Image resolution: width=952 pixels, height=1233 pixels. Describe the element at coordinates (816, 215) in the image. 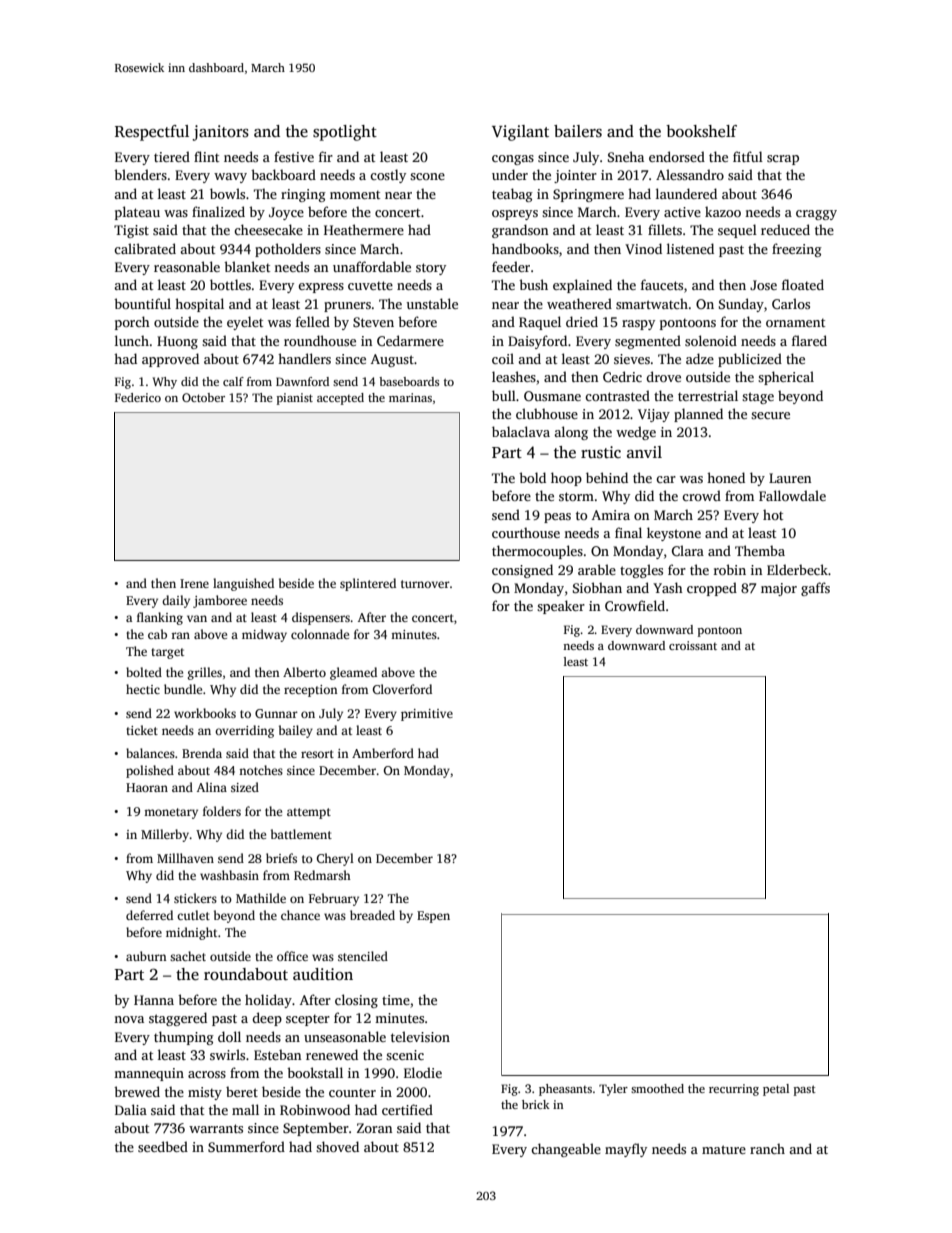

I see `craggy` at that location.
